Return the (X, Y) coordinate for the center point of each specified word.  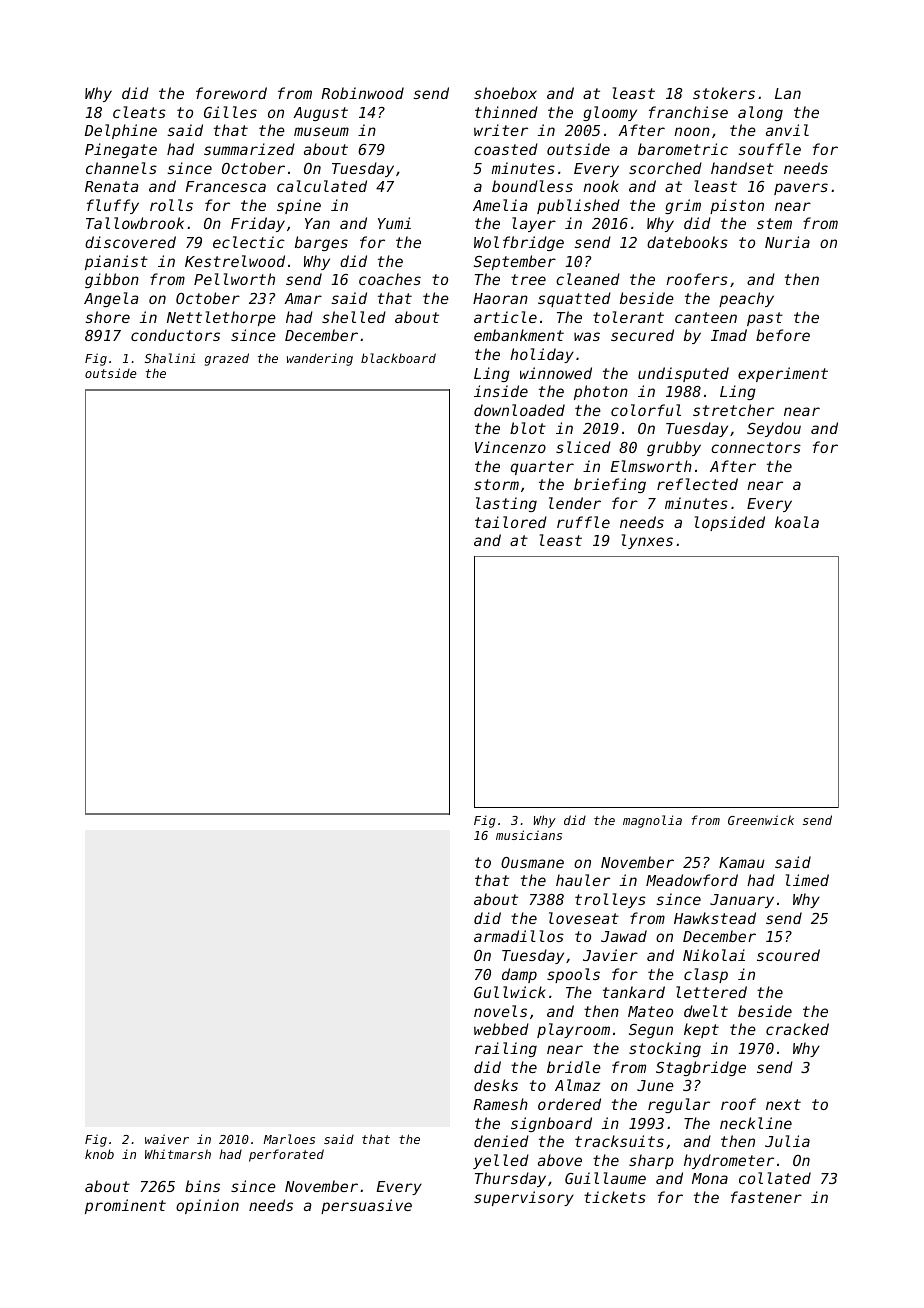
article (505, 317)
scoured (788, 955)
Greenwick (761, 820)
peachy (746, 299)
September (515, 262)
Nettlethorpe (221, 318)
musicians (529, 835)
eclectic (249, 242)
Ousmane (532, 862)
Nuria (787, 242)
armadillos (519, 936)
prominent (125, 1206)
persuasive (366, 1206)
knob (99, 1154)
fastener (766, 1197)
